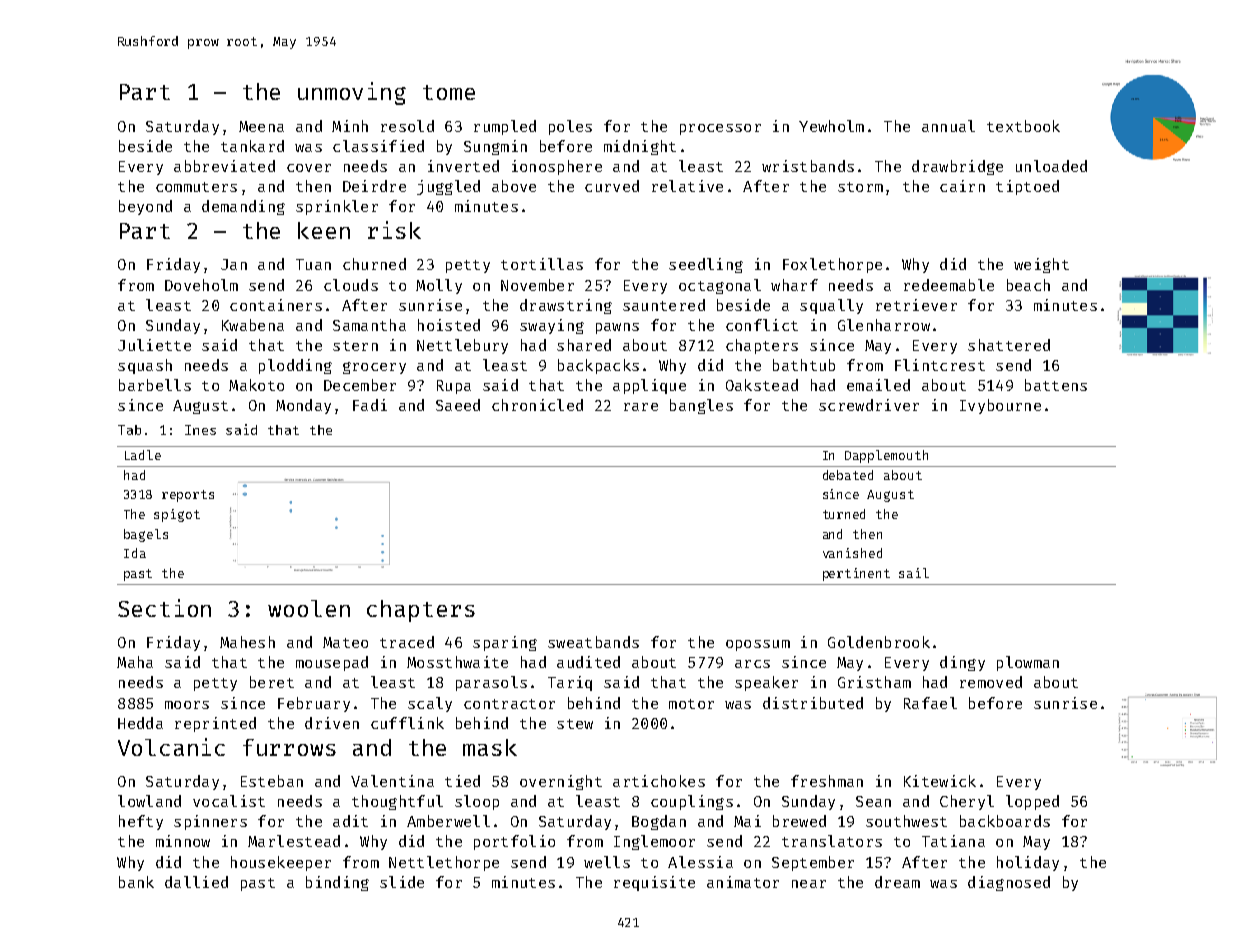 The height and width of the document is (952, 1233). Describe the element at coordinates (1056, 385) in the document. I see `battens` at that location.
